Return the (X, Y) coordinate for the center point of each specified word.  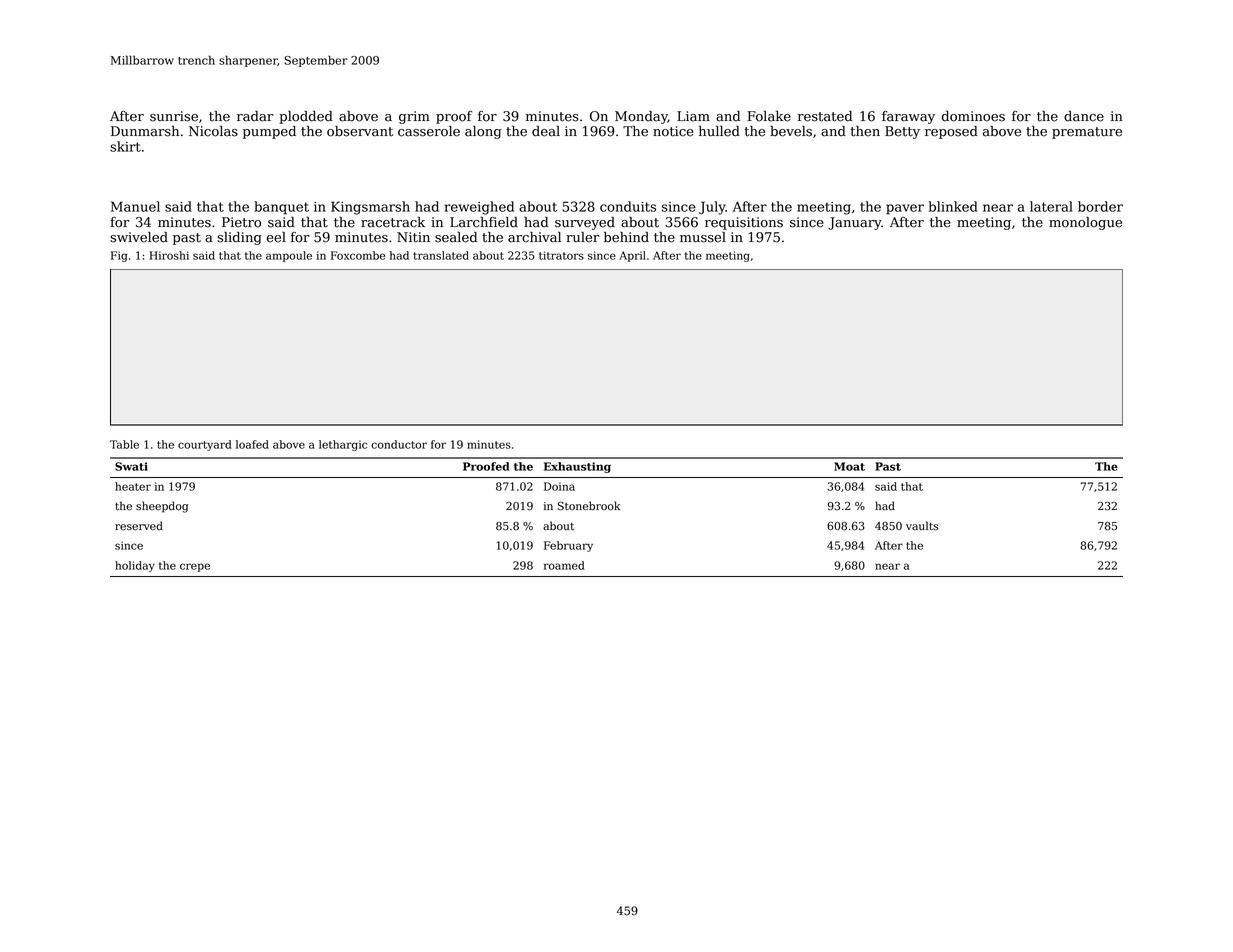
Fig (119, 256)
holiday (135, 566)
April (632, 256)
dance (1084, 116)
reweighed (479, 208)
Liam (693, 116)
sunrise (174, 116)
